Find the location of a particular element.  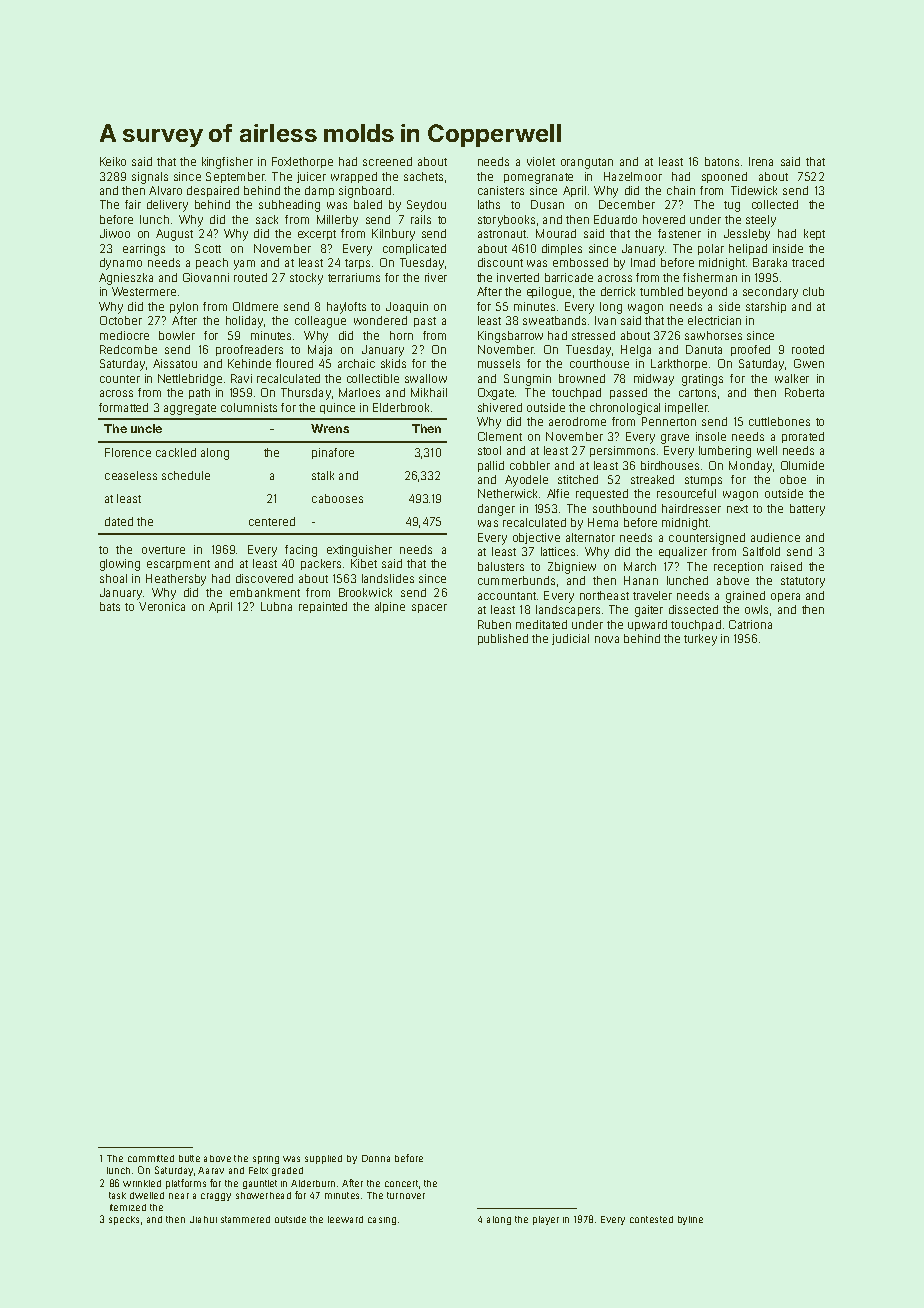

objective is located at coordinates (536, 538).
